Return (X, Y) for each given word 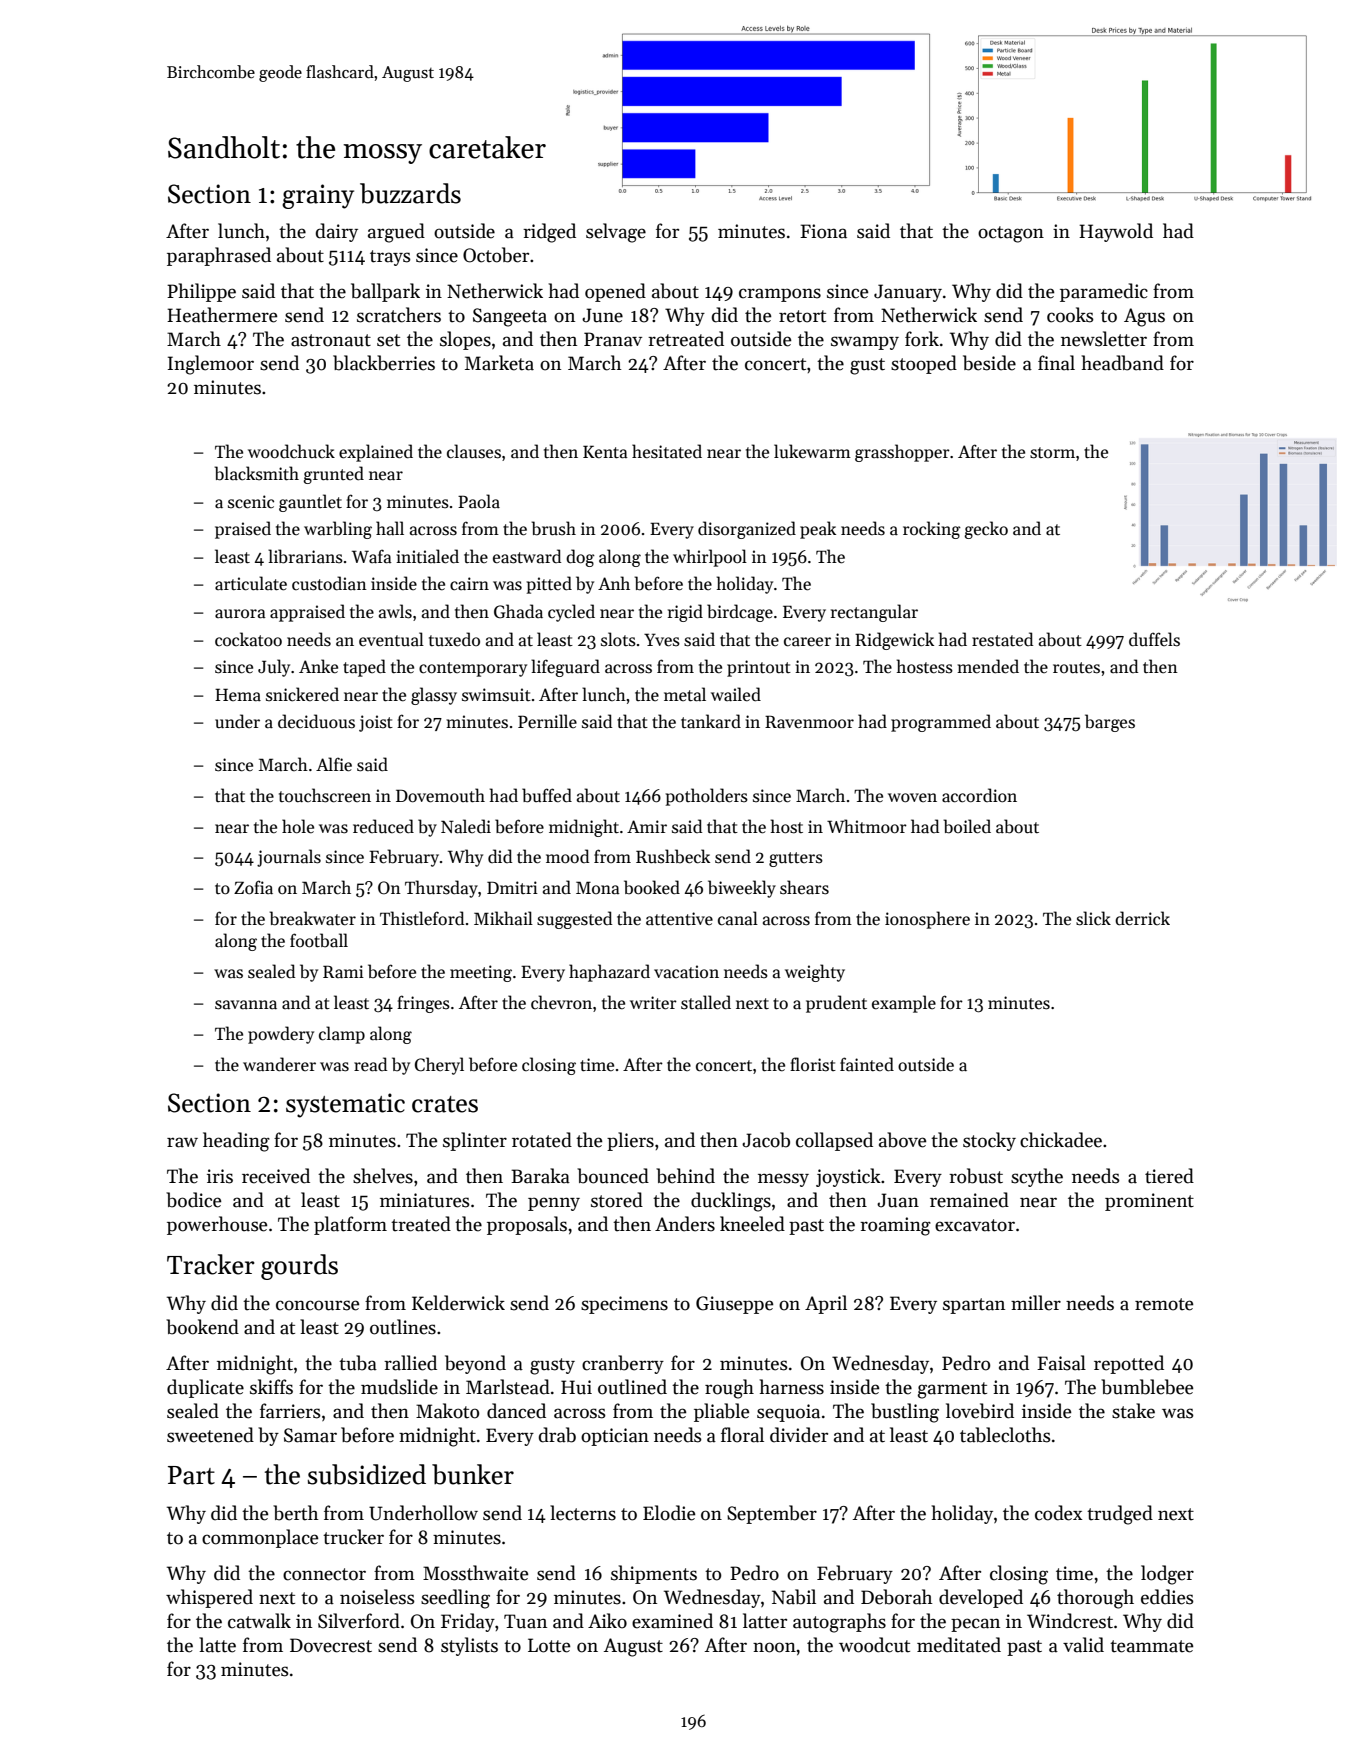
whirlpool (710, 558)
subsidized (367, 1474)
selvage (616, 233)
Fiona (823, 231)
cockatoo (248, 639)
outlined (632, 1387)
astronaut (331, 340)
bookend (202, 1327)
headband (1123, 363)
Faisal (1061, 1363)
